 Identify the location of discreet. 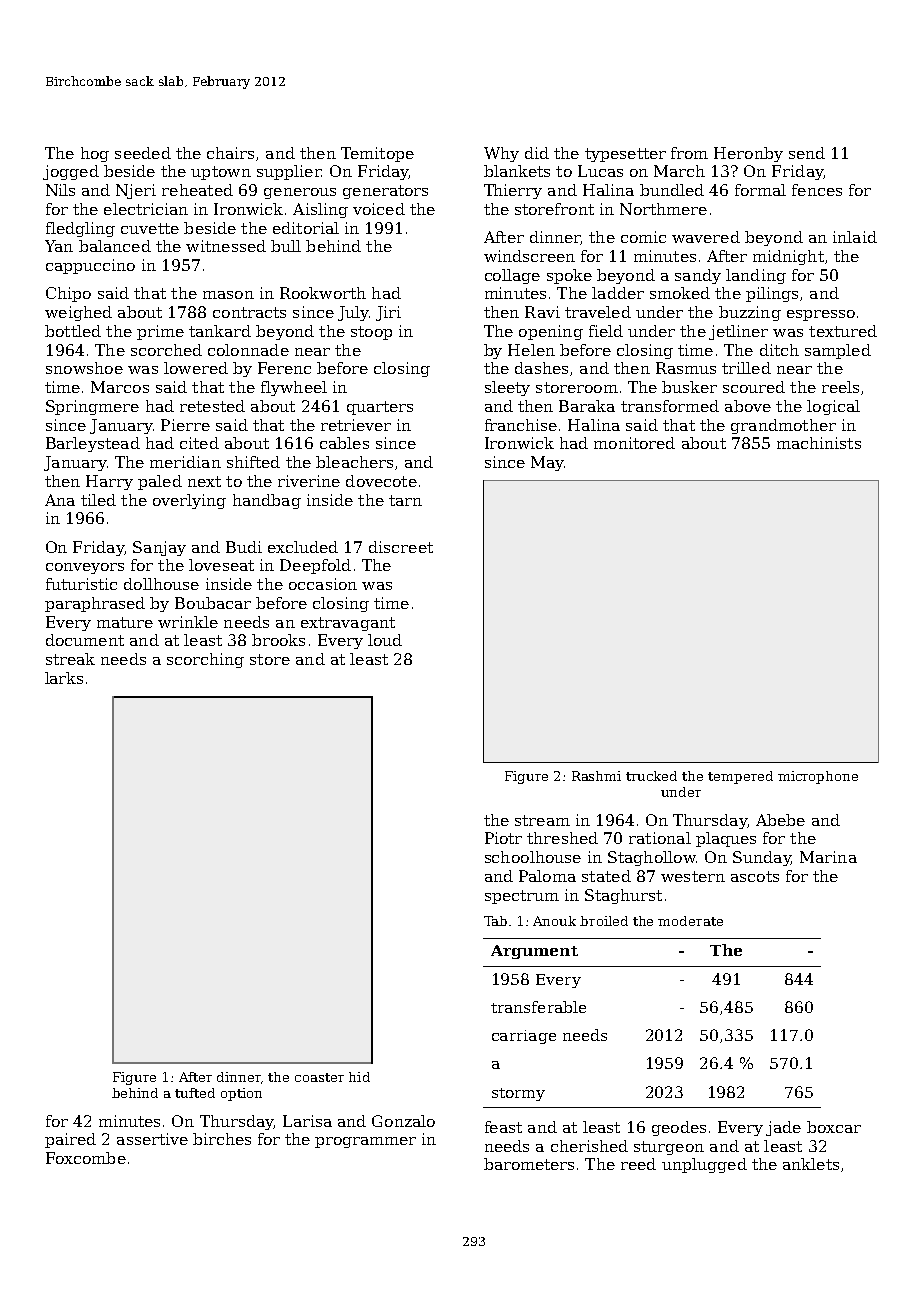
(401, 547).
